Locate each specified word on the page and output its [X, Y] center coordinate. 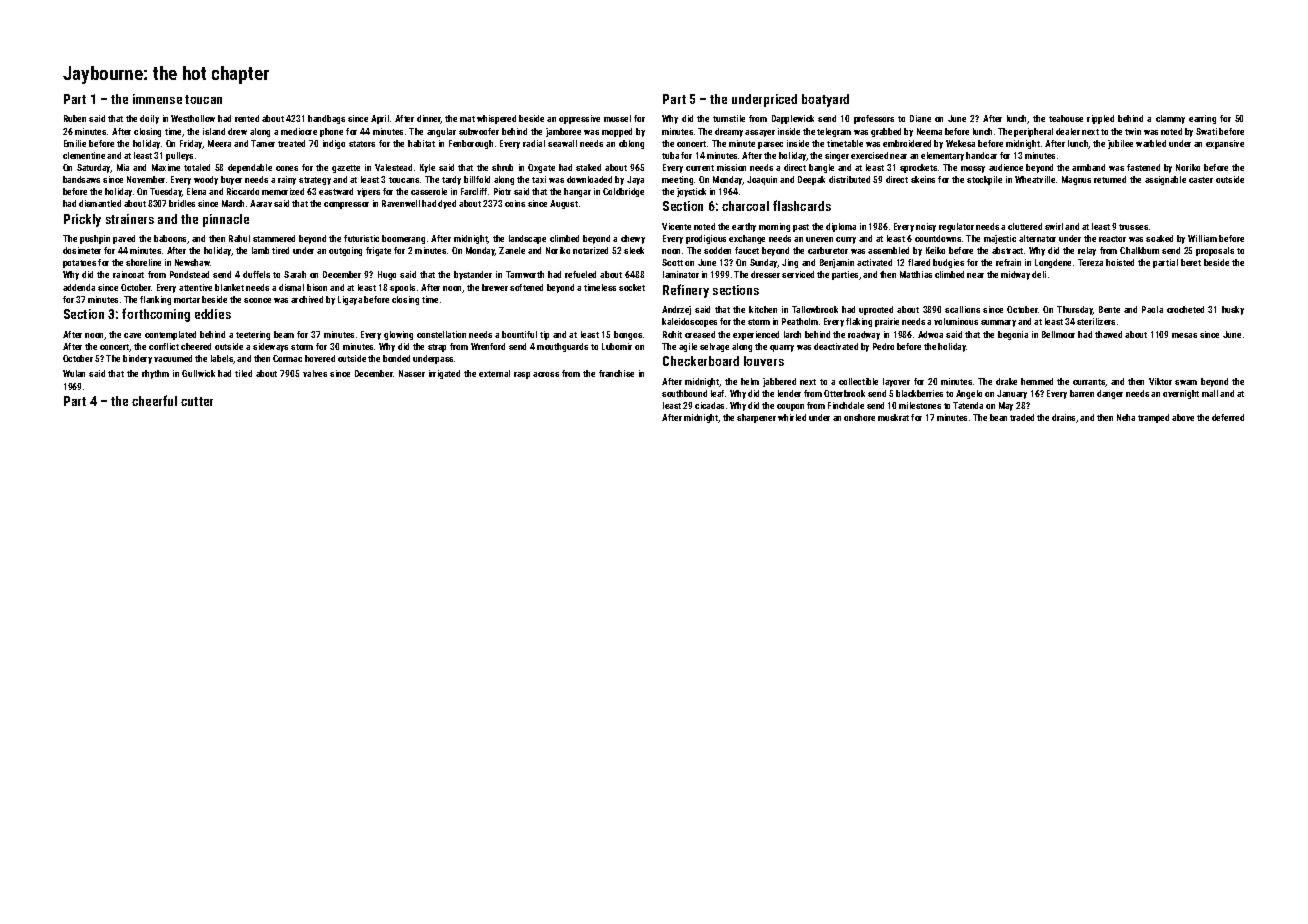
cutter [197, 401]
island [214, 131]
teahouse [1066, 118]
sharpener [756, 418]
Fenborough [471, 144]
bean [998, 417]
